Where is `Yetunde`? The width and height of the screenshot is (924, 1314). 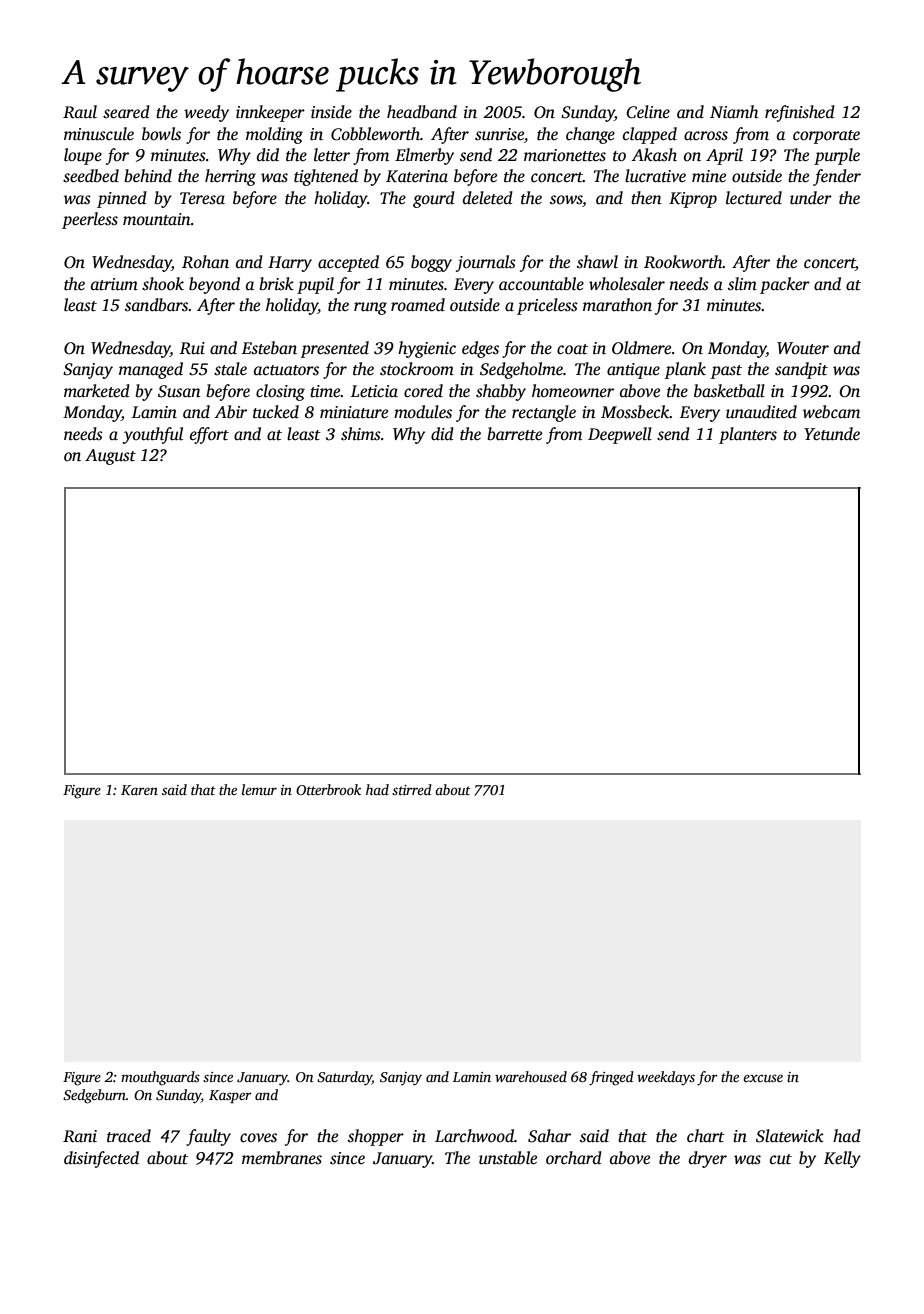
Yetunde is located at coordinates (832, 434).
